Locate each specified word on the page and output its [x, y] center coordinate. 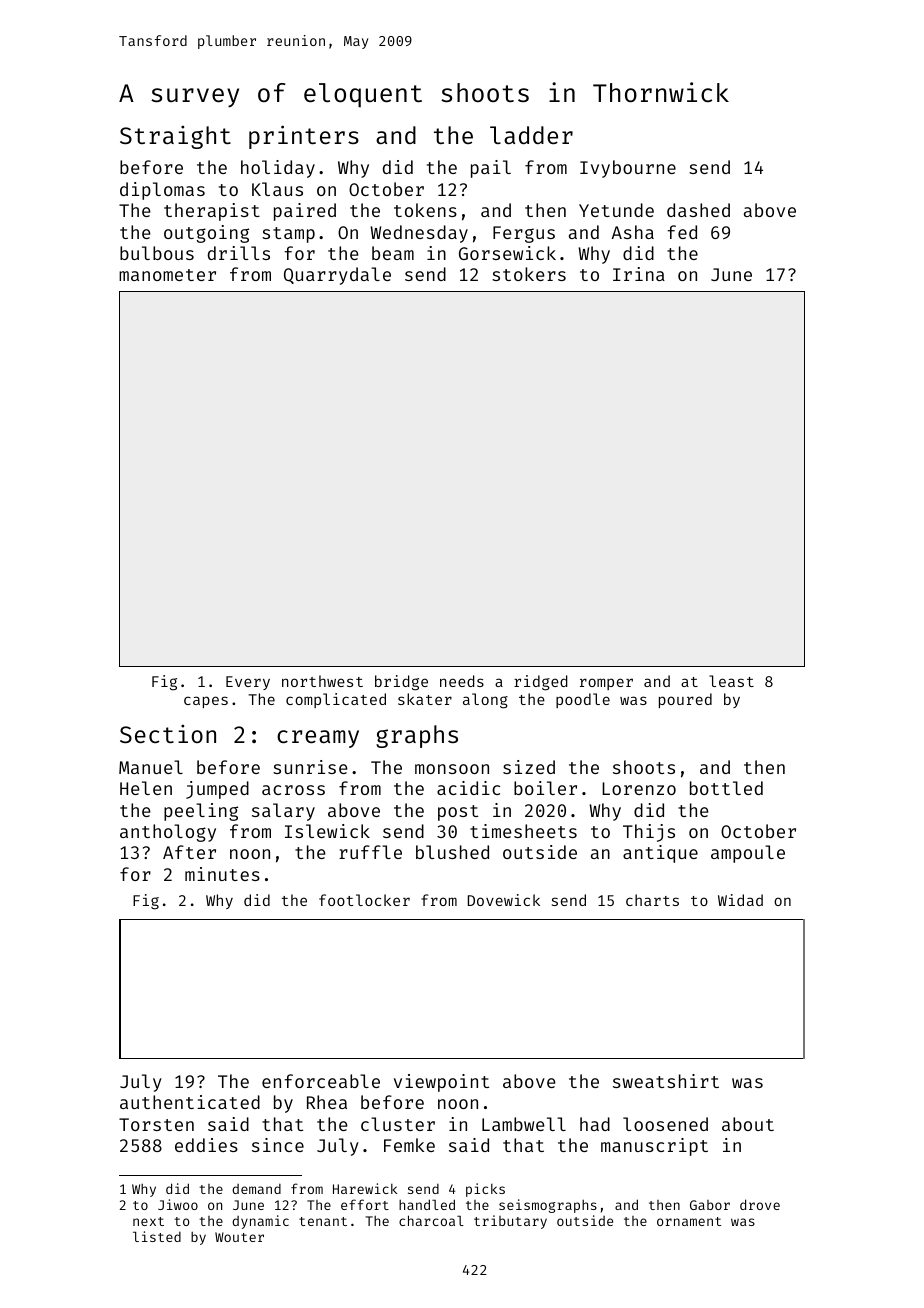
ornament [689, 1221]
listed [157, 1236]
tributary [510, 1222]
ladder [531, 135]
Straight [175, 137]
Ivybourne [628, 169]
